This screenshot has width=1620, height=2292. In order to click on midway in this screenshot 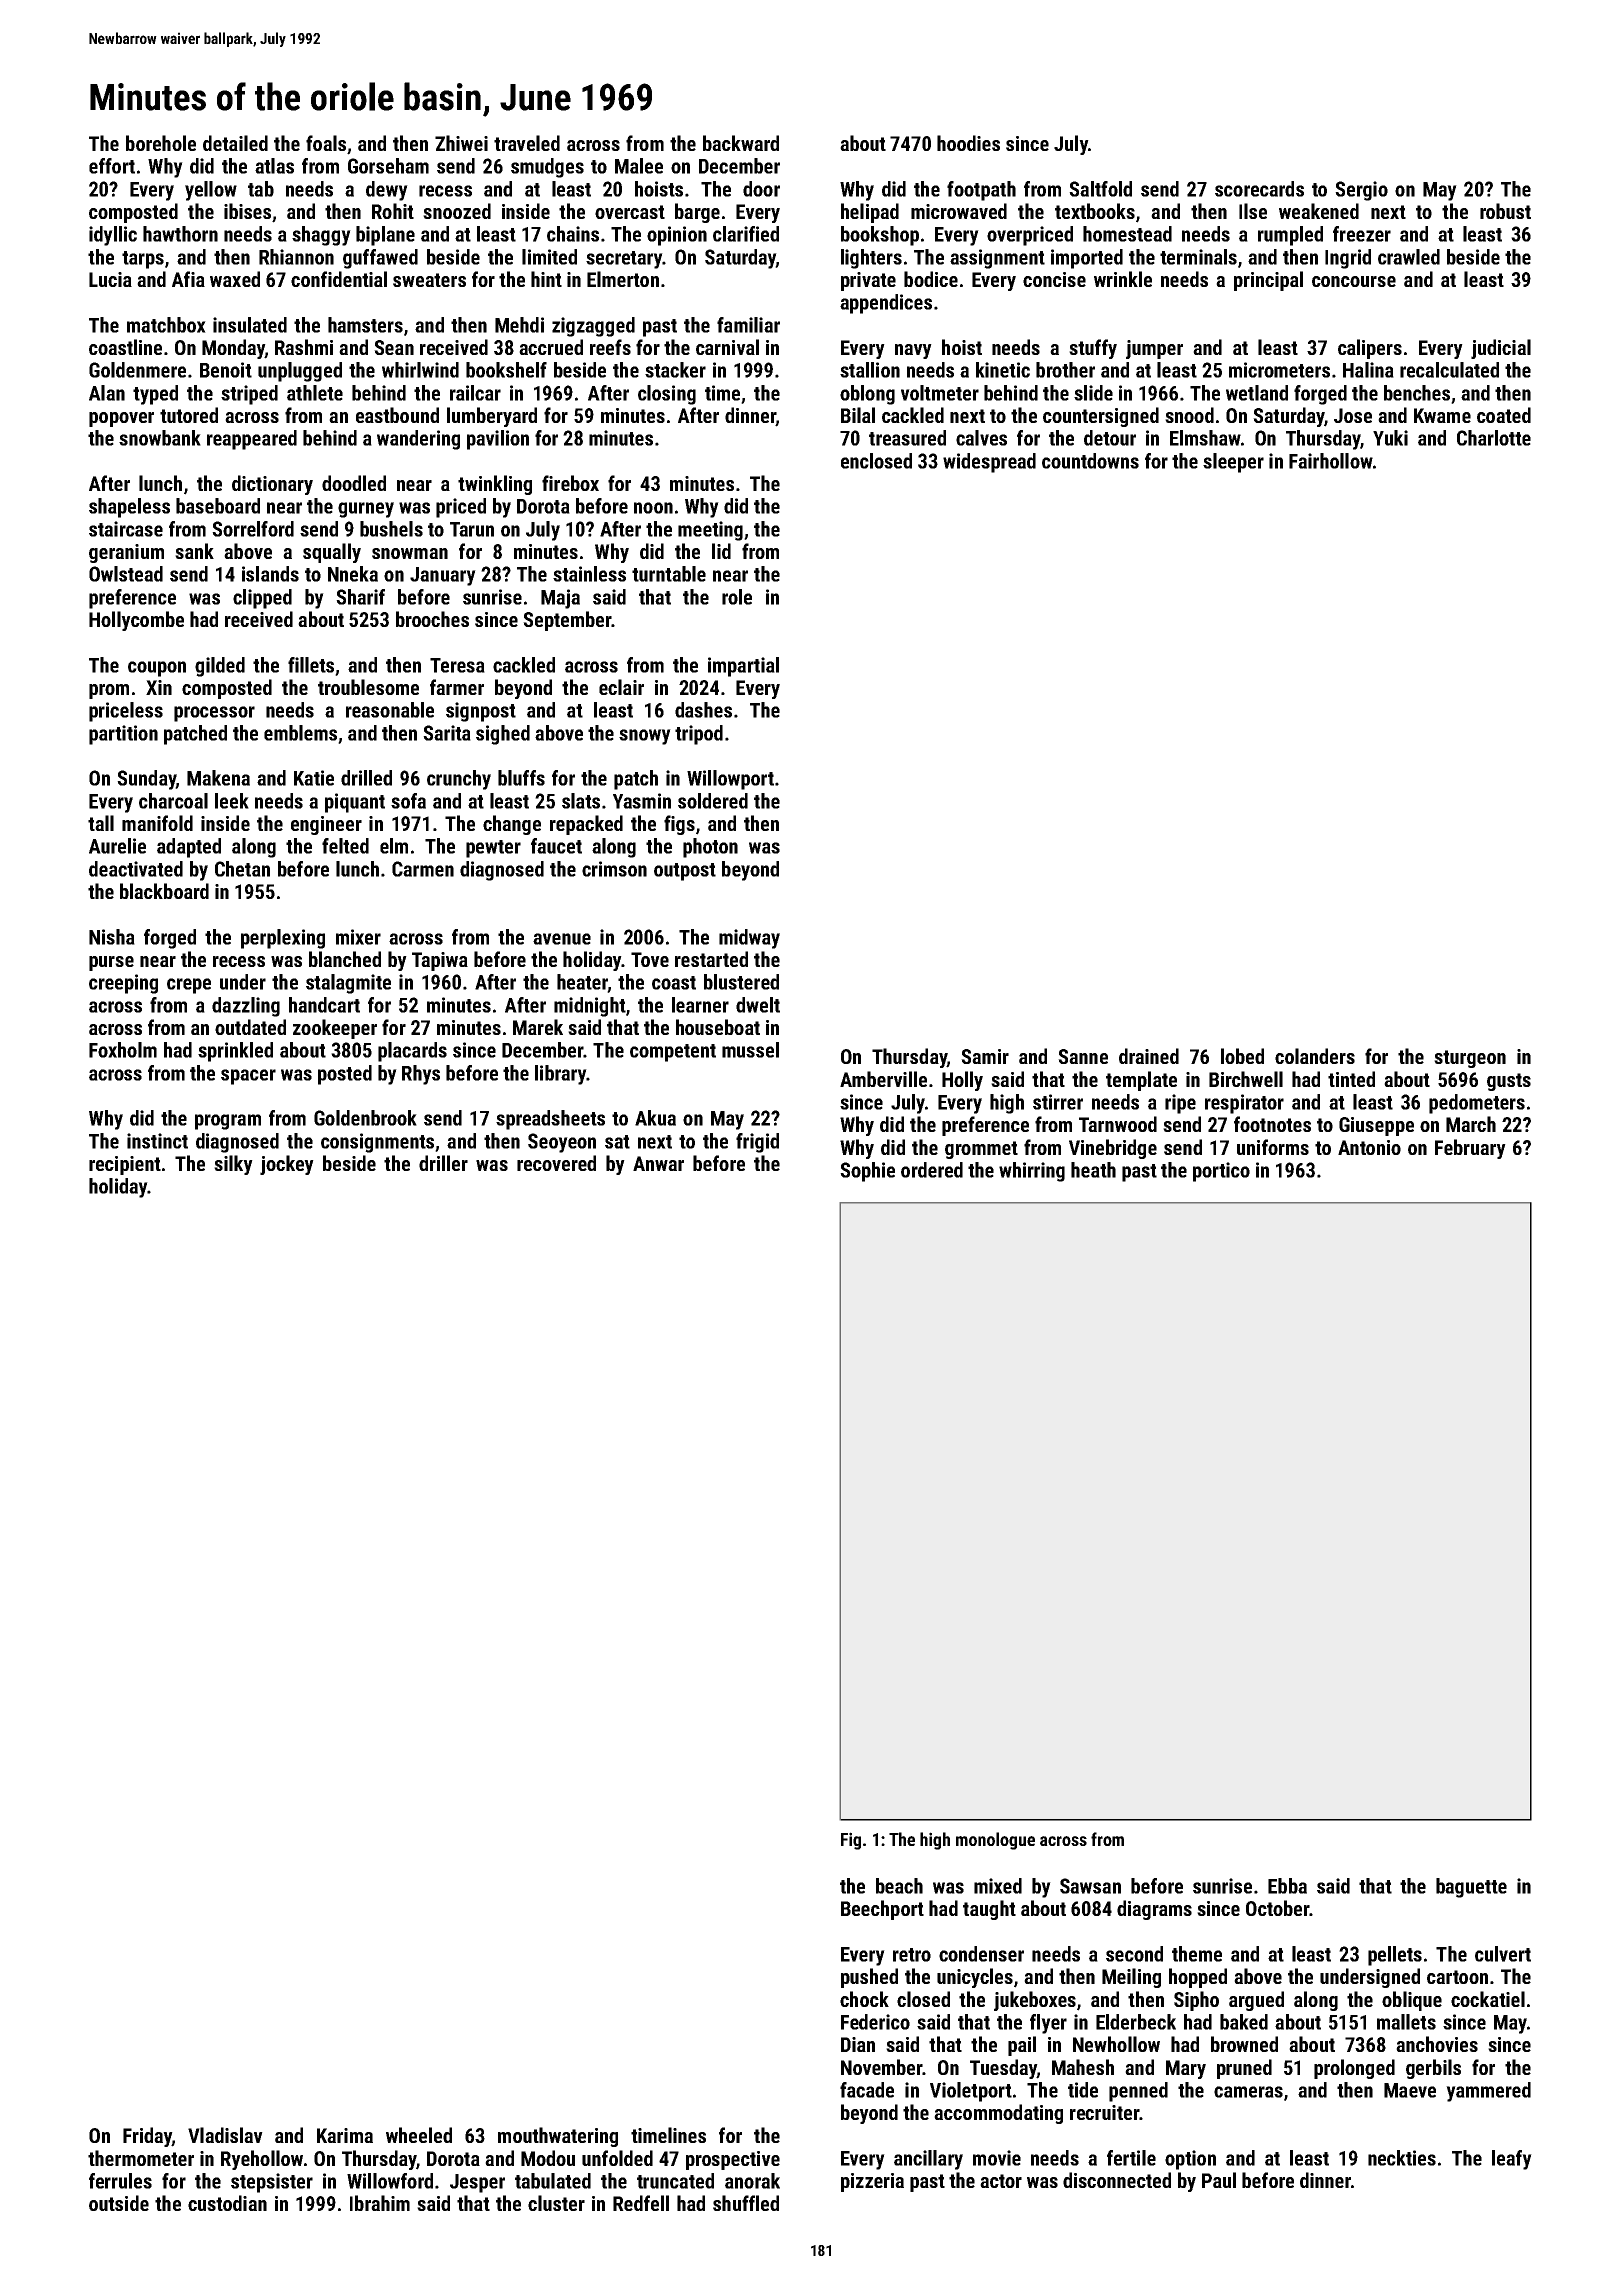, I will do `click(749, 939)`.
